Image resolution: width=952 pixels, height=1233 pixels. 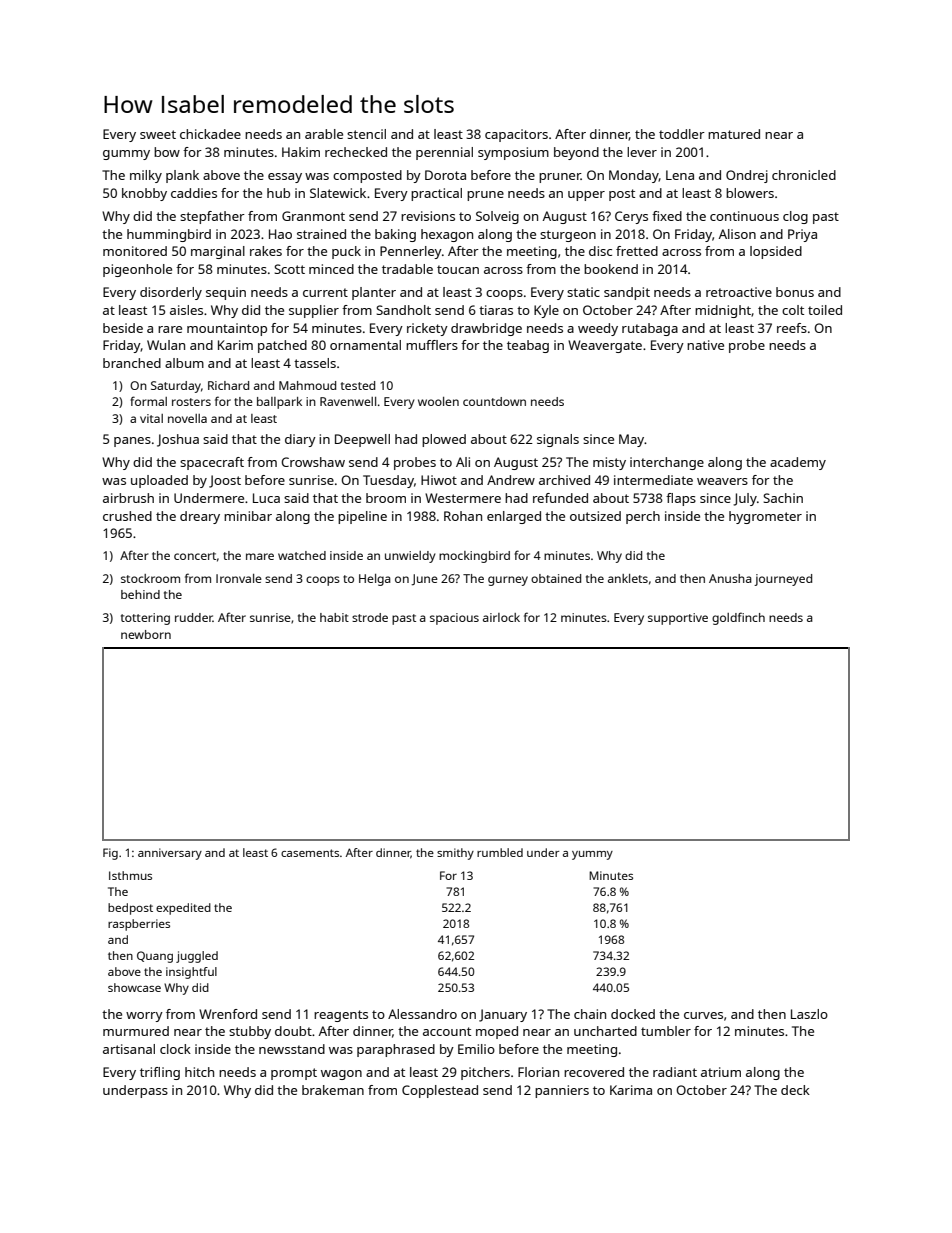 I want to click on toiled, so click(x=825, y=310).
